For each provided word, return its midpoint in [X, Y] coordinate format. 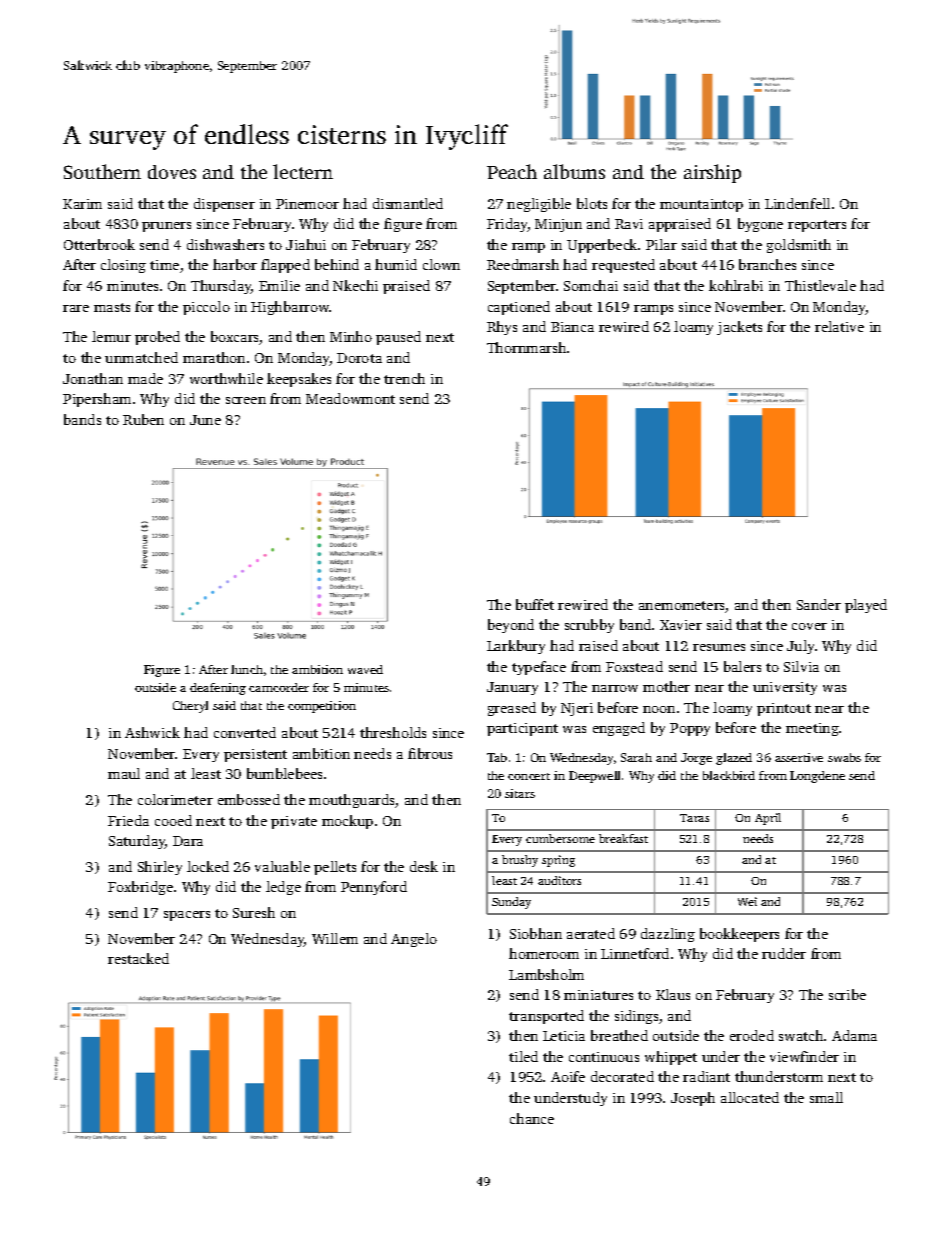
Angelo [414, 940]
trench [404, 378]
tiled [523, 1056]
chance [532, 1118]
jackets [739, 328]
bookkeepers [739, 935]
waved [365, 669]
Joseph [693, 1099]
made [145, 378]
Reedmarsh [523, 264]
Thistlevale [820, 285]
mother [666, 686]
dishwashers [225, 244]
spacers [187, 916]
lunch [247, 669]
